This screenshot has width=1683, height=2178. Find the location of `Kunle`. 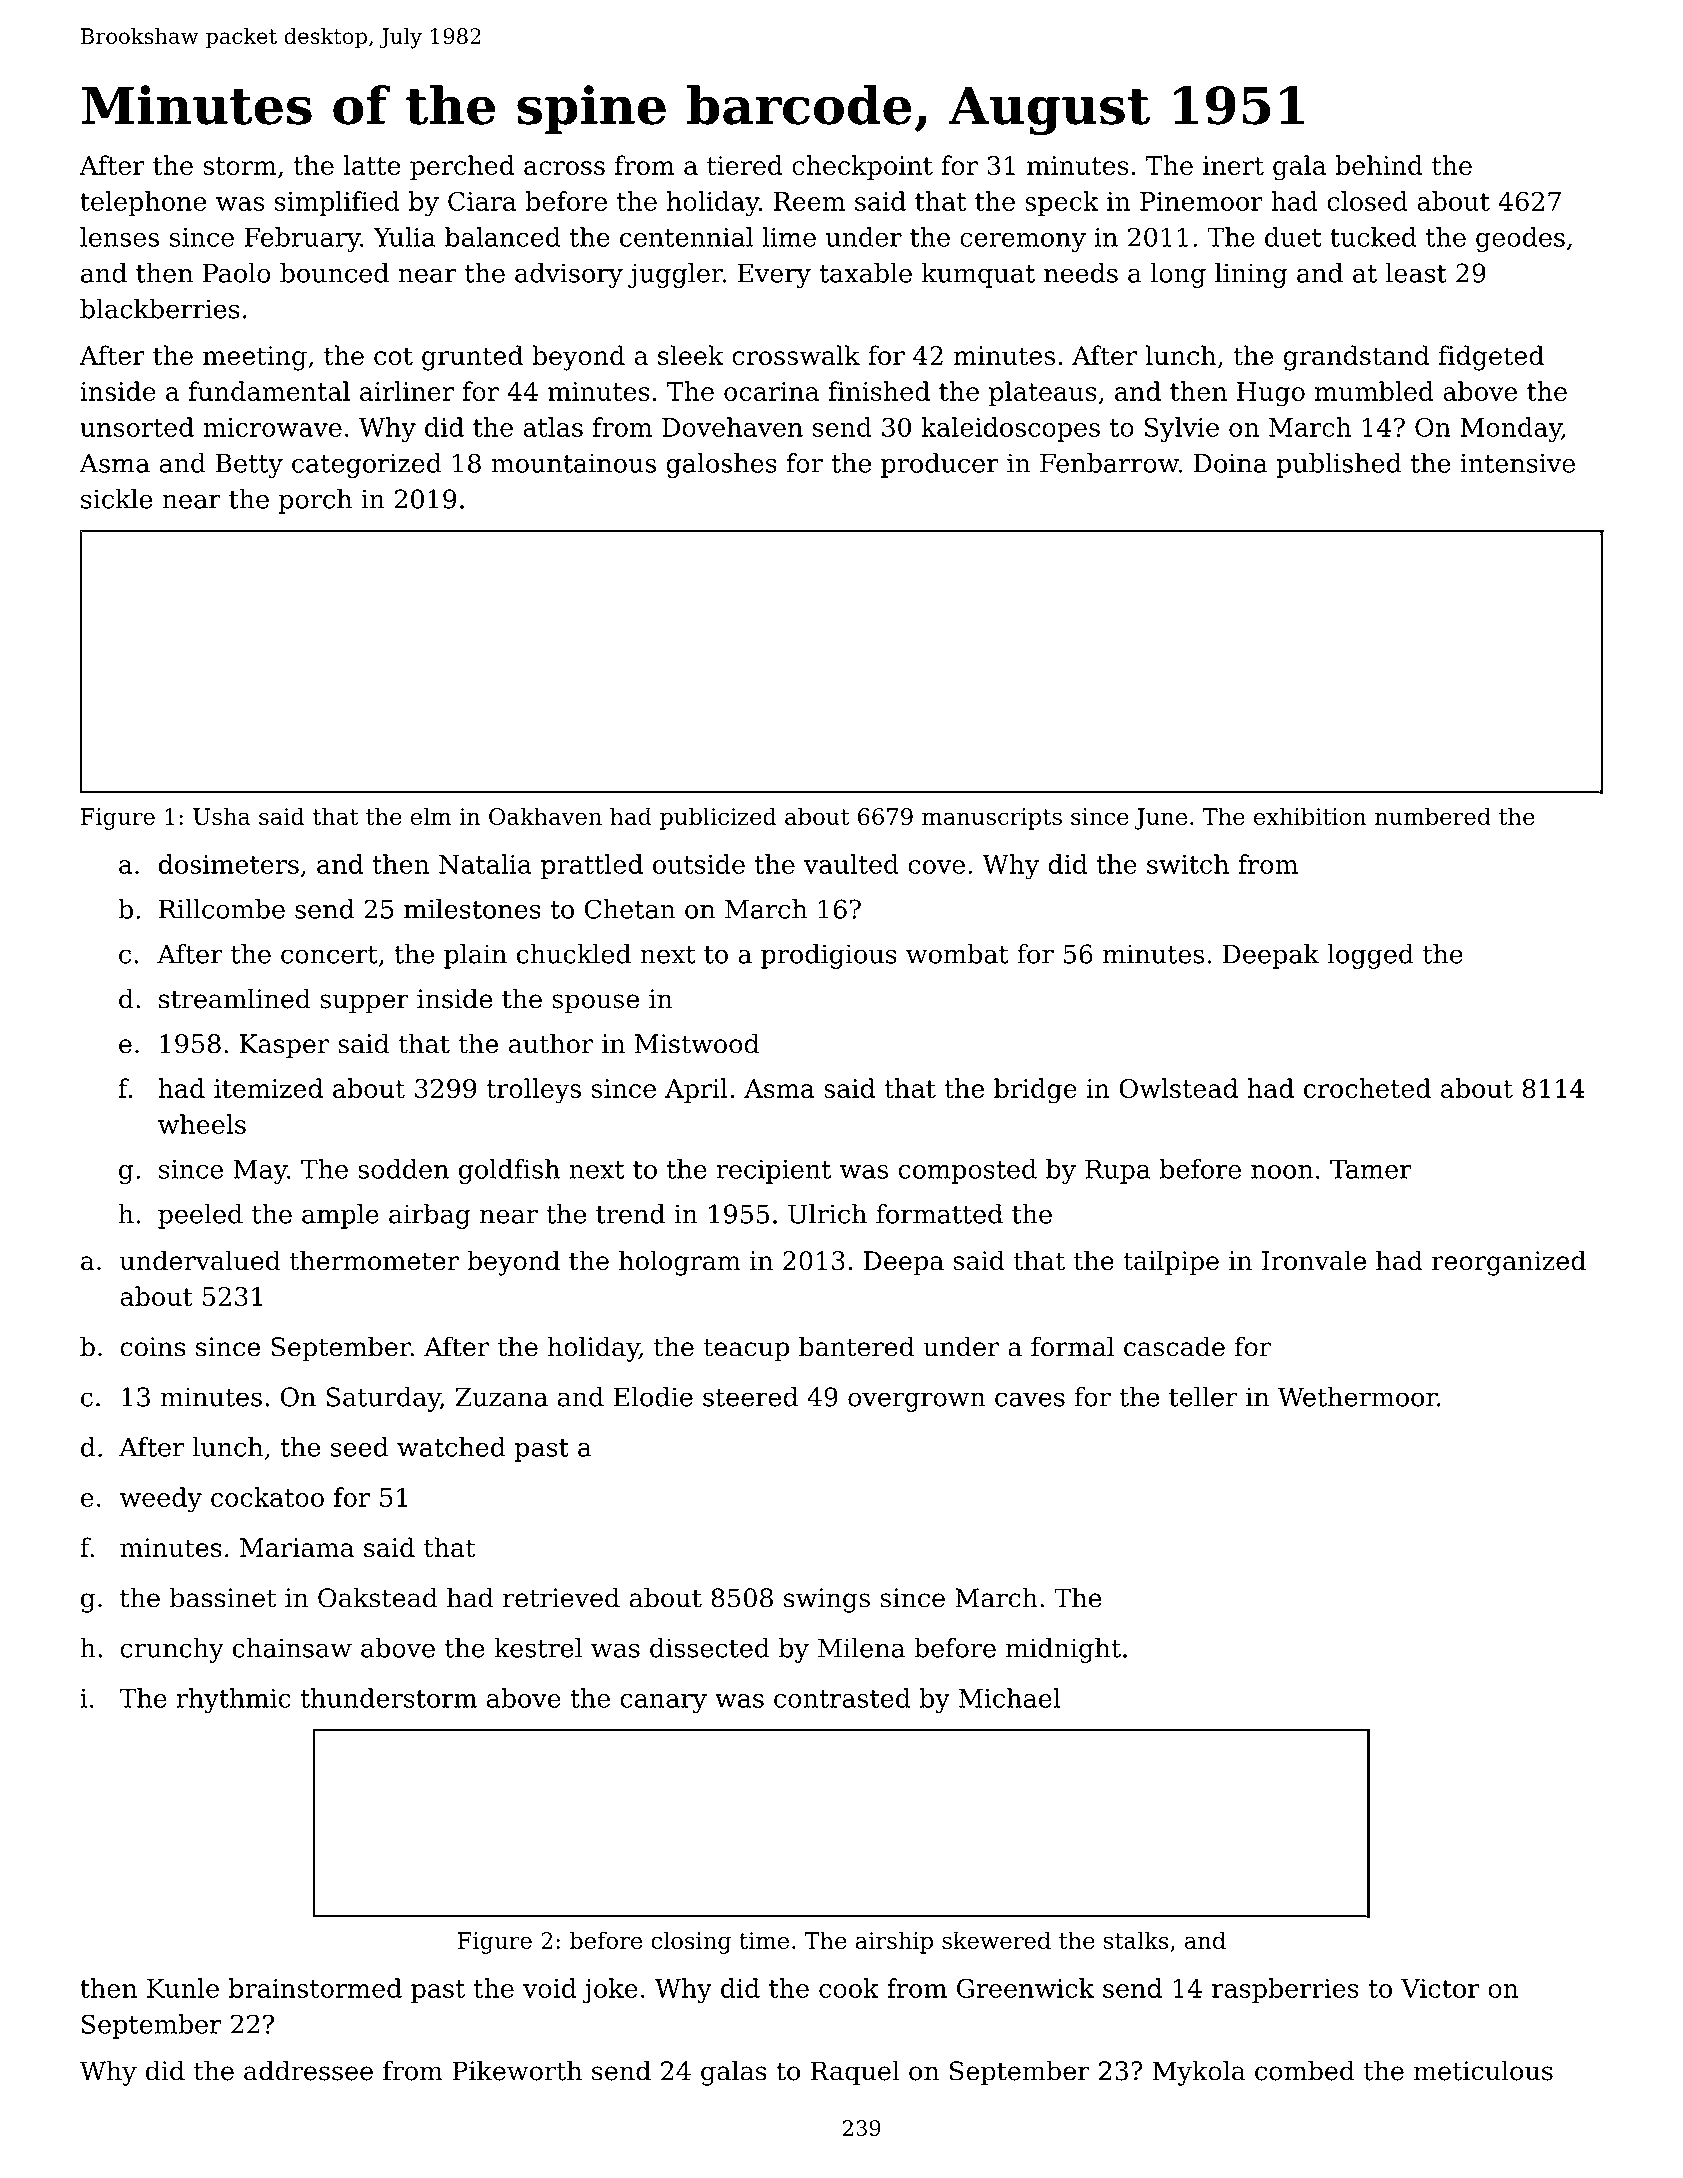

Kunle is located at coordinates (183, 1988).
